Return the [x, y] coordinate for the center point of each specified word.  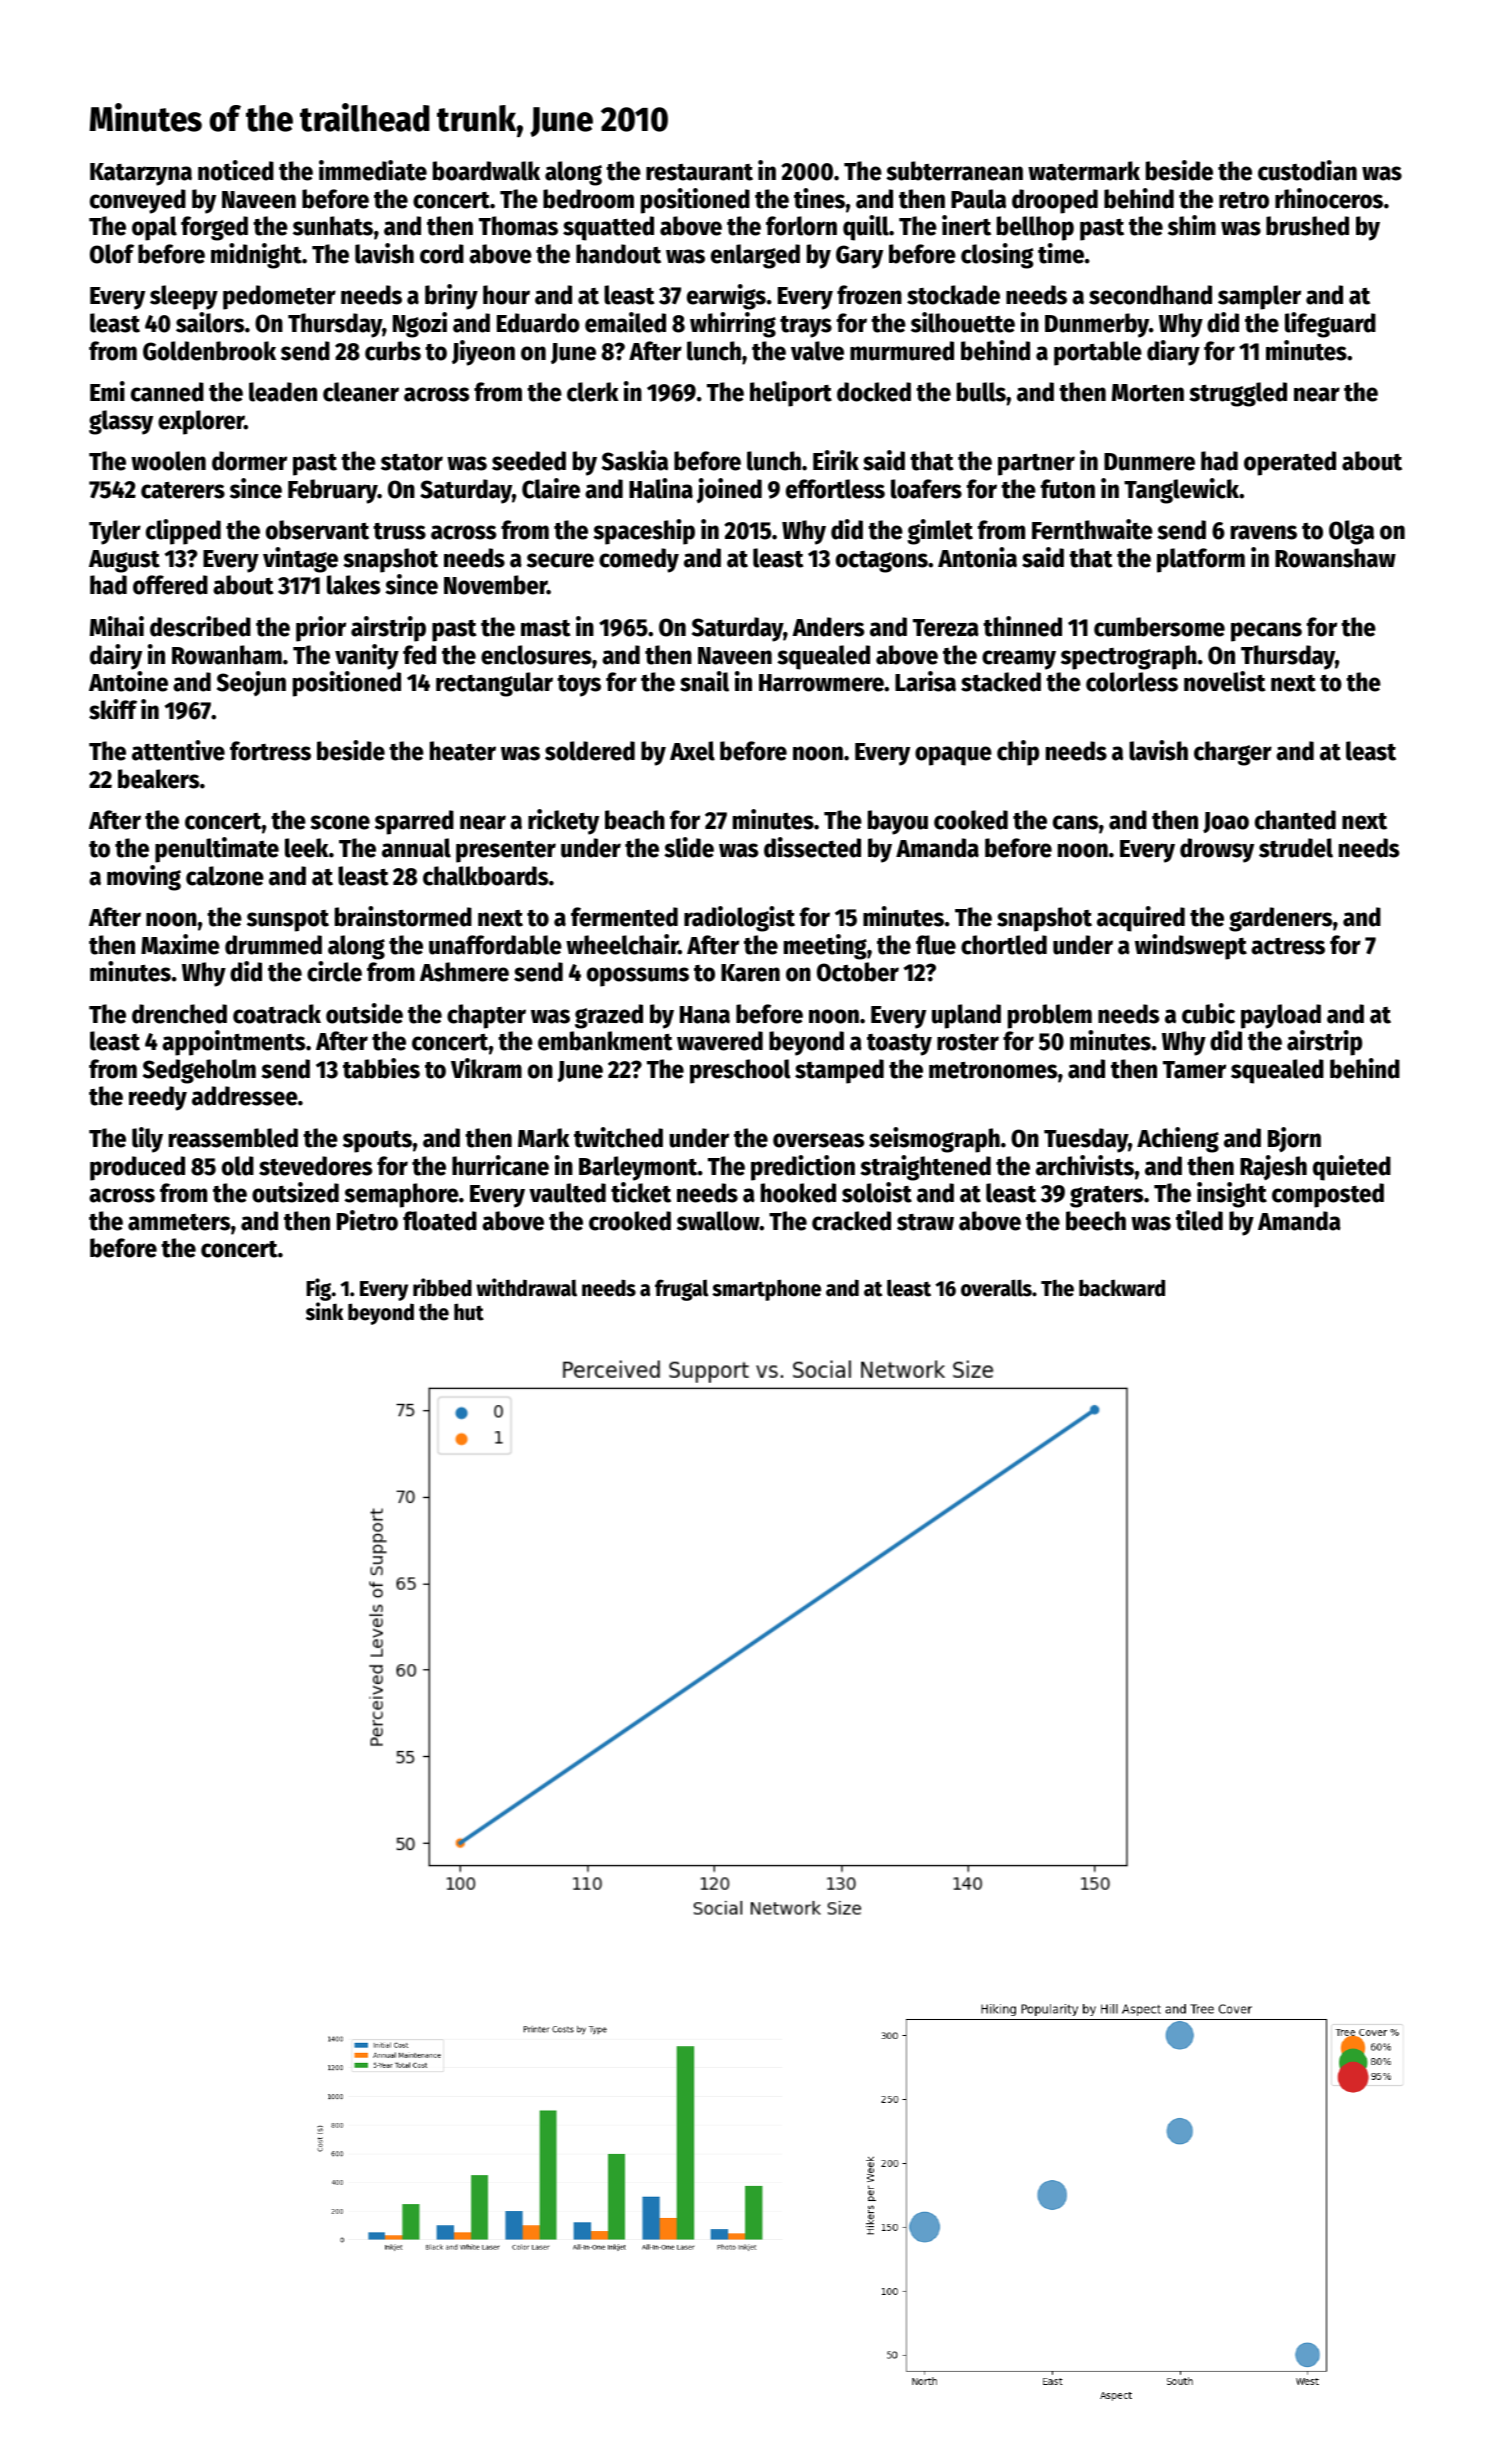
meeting [825, 947]
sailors [210, 322]
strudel [1296, 848]
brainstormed [403, 916]
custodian [1307, 170]
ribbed [442, 1287]
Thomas [518, 226]
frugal [681, 1290]
